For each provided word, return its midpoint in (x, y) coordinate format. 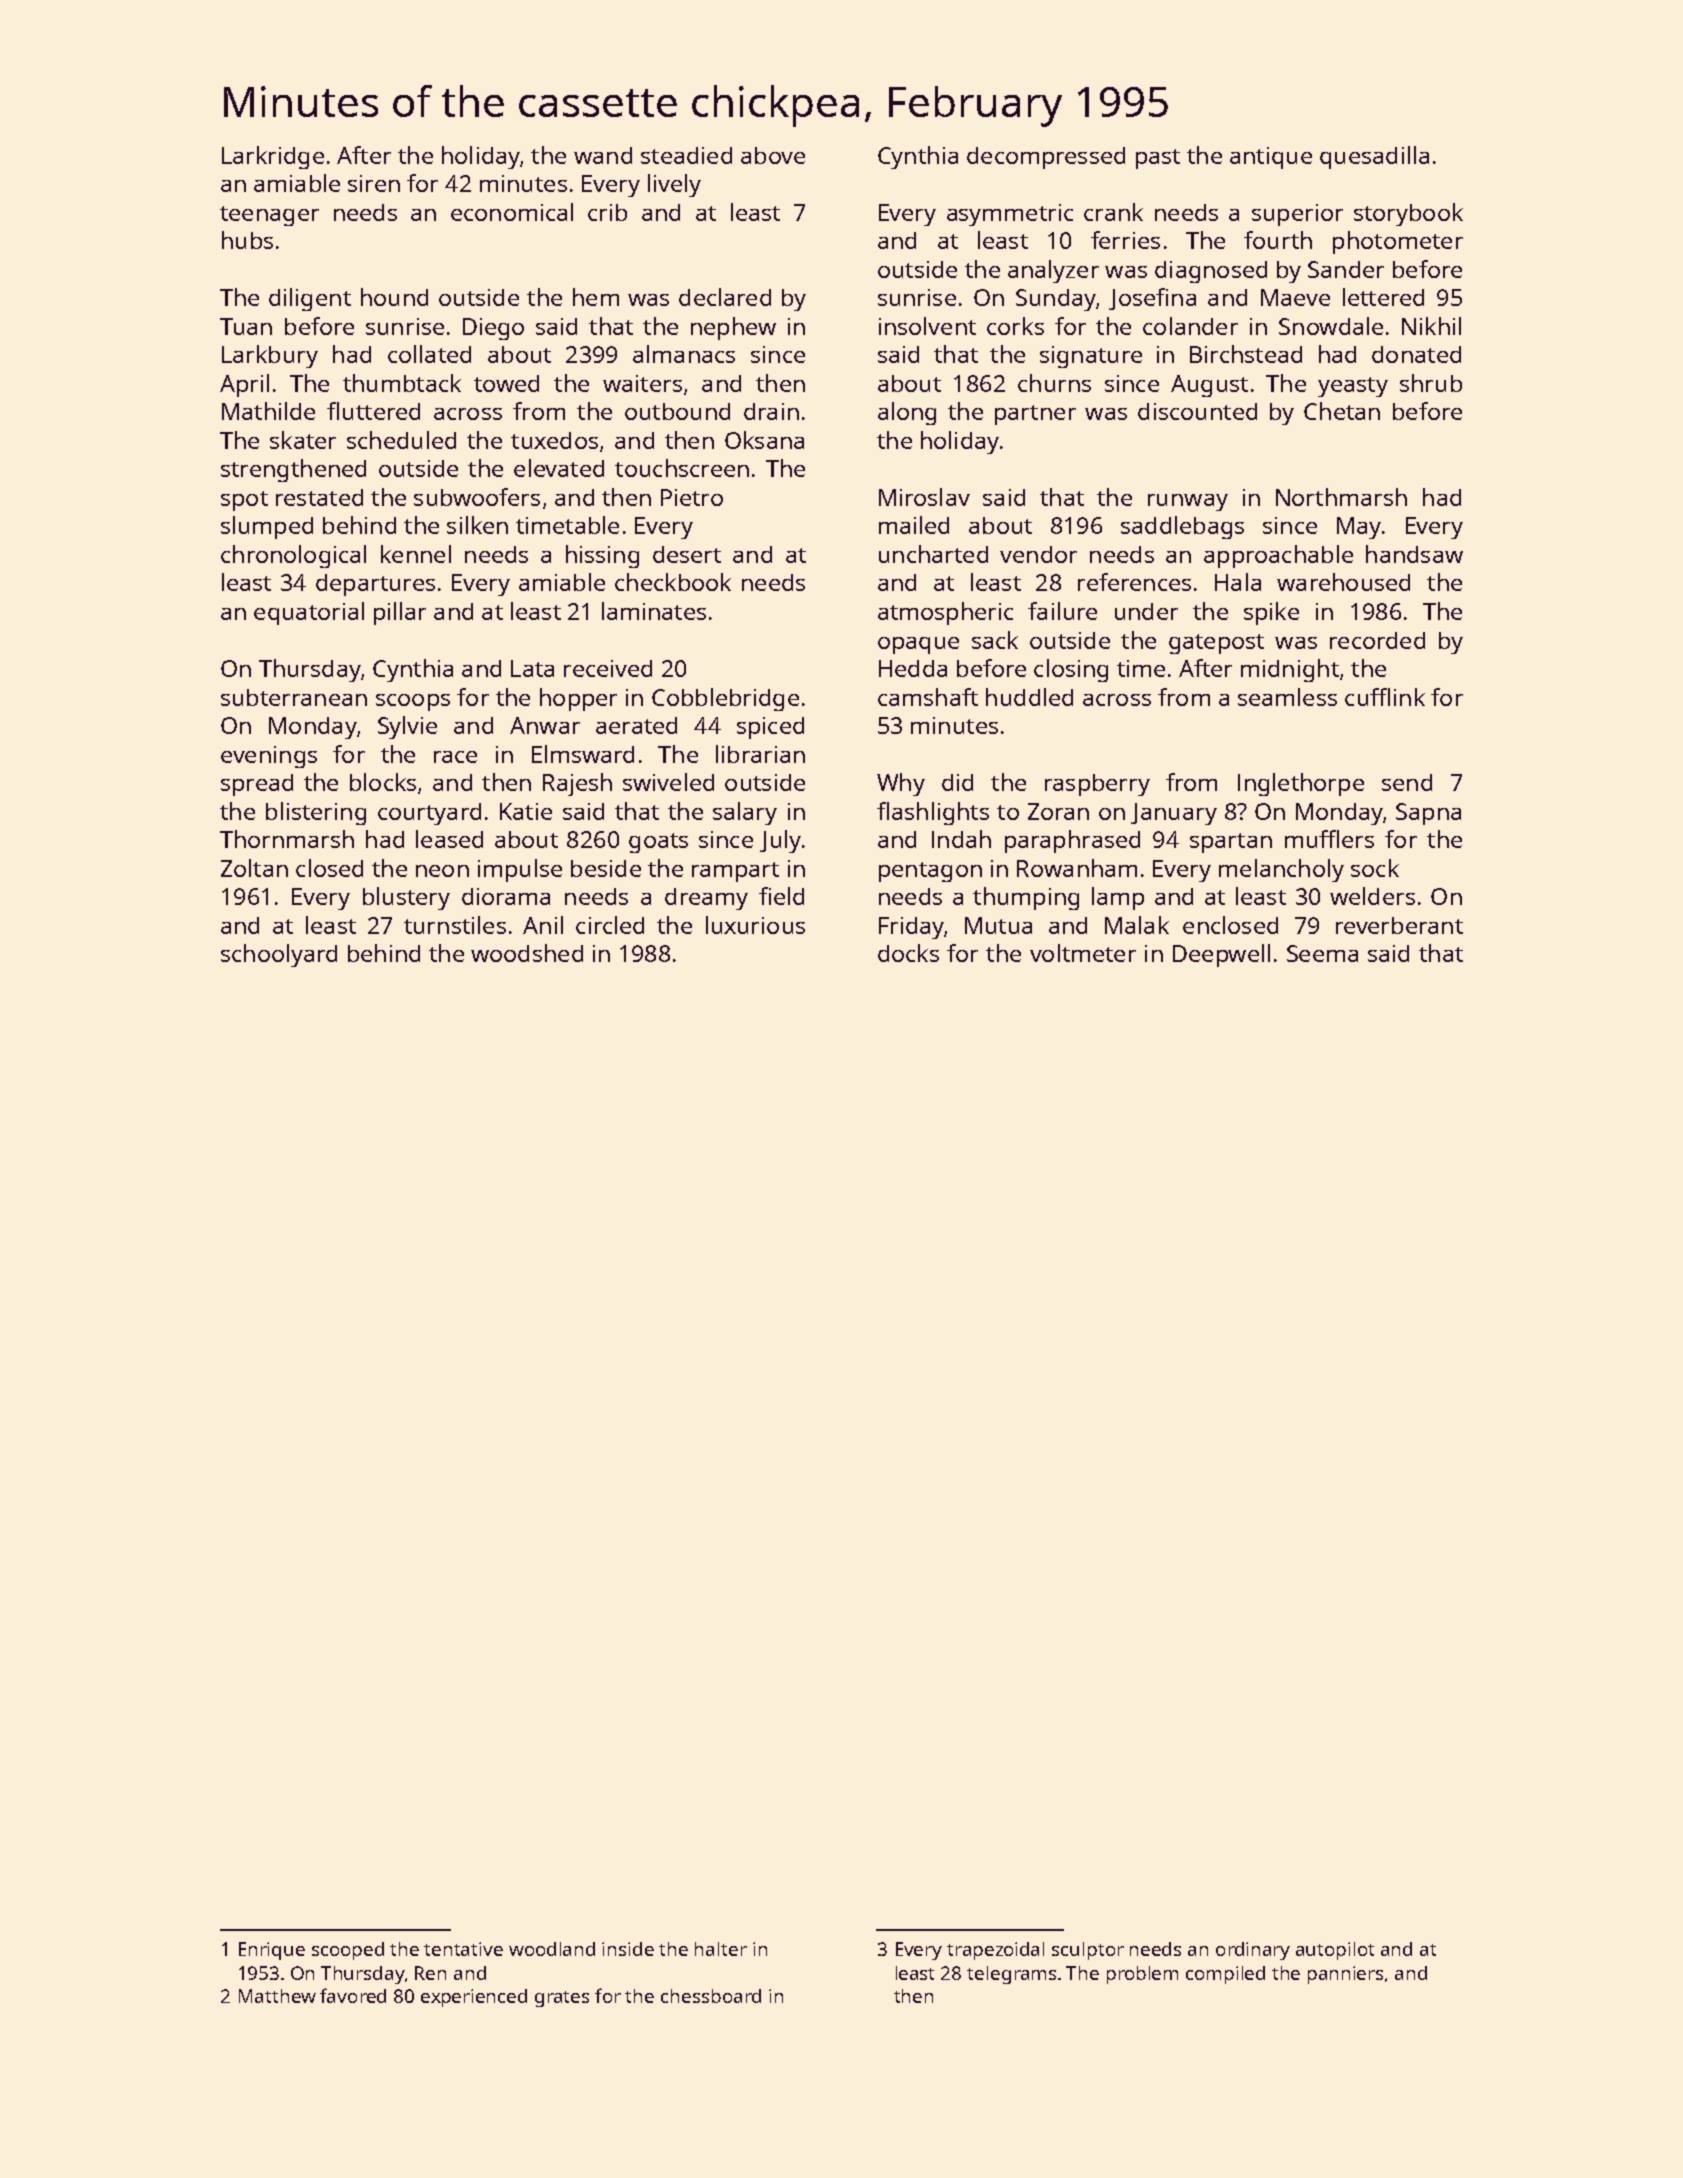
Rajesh (577, 784)
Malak (1137, 925)
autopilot (1335, 1951)
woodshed (527, 953)
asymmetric (1010, 215)
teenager (269, 216)
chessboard (711, 1996)
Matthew (277, 1996)
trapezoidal (995, 1951)
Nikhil (1431, 326)
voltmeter (1083, 953)
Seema (1322, 953)
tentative (463, 1949)
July (780, 841)
